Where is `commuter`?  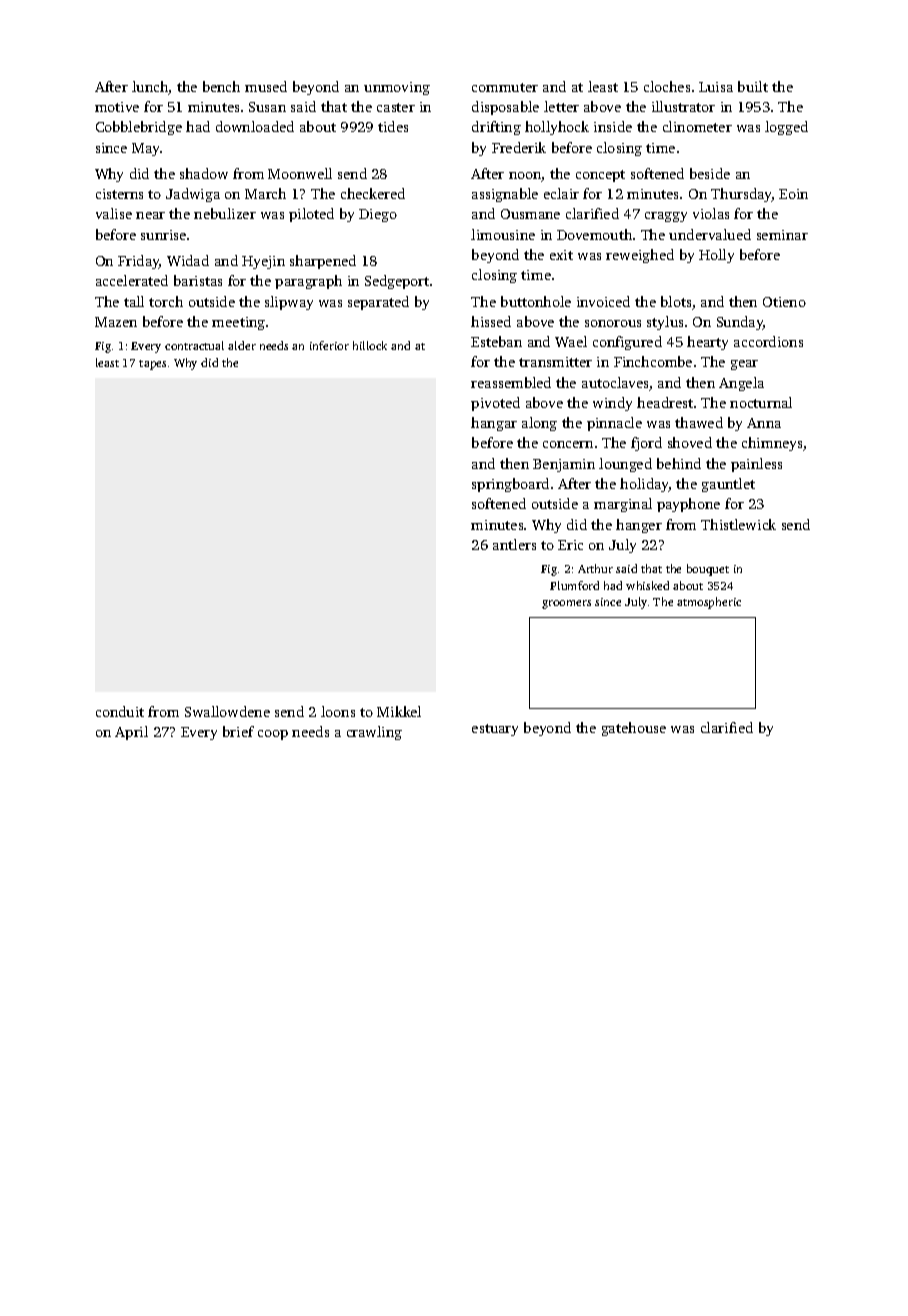
commuter is located at coordinates (505, 87).
